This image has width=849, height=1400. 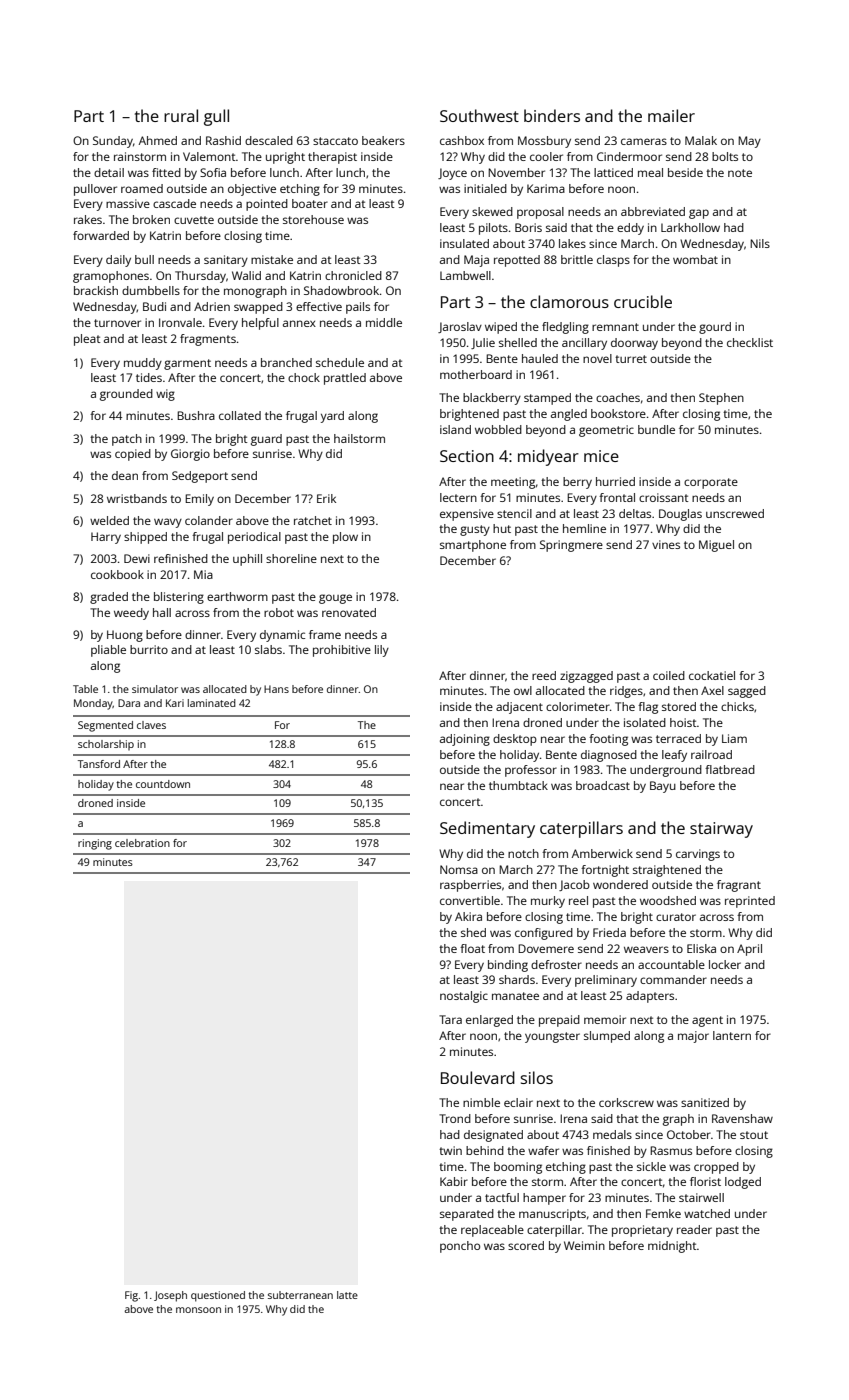 I want to click on croissant, so click(x=664, y=497).
